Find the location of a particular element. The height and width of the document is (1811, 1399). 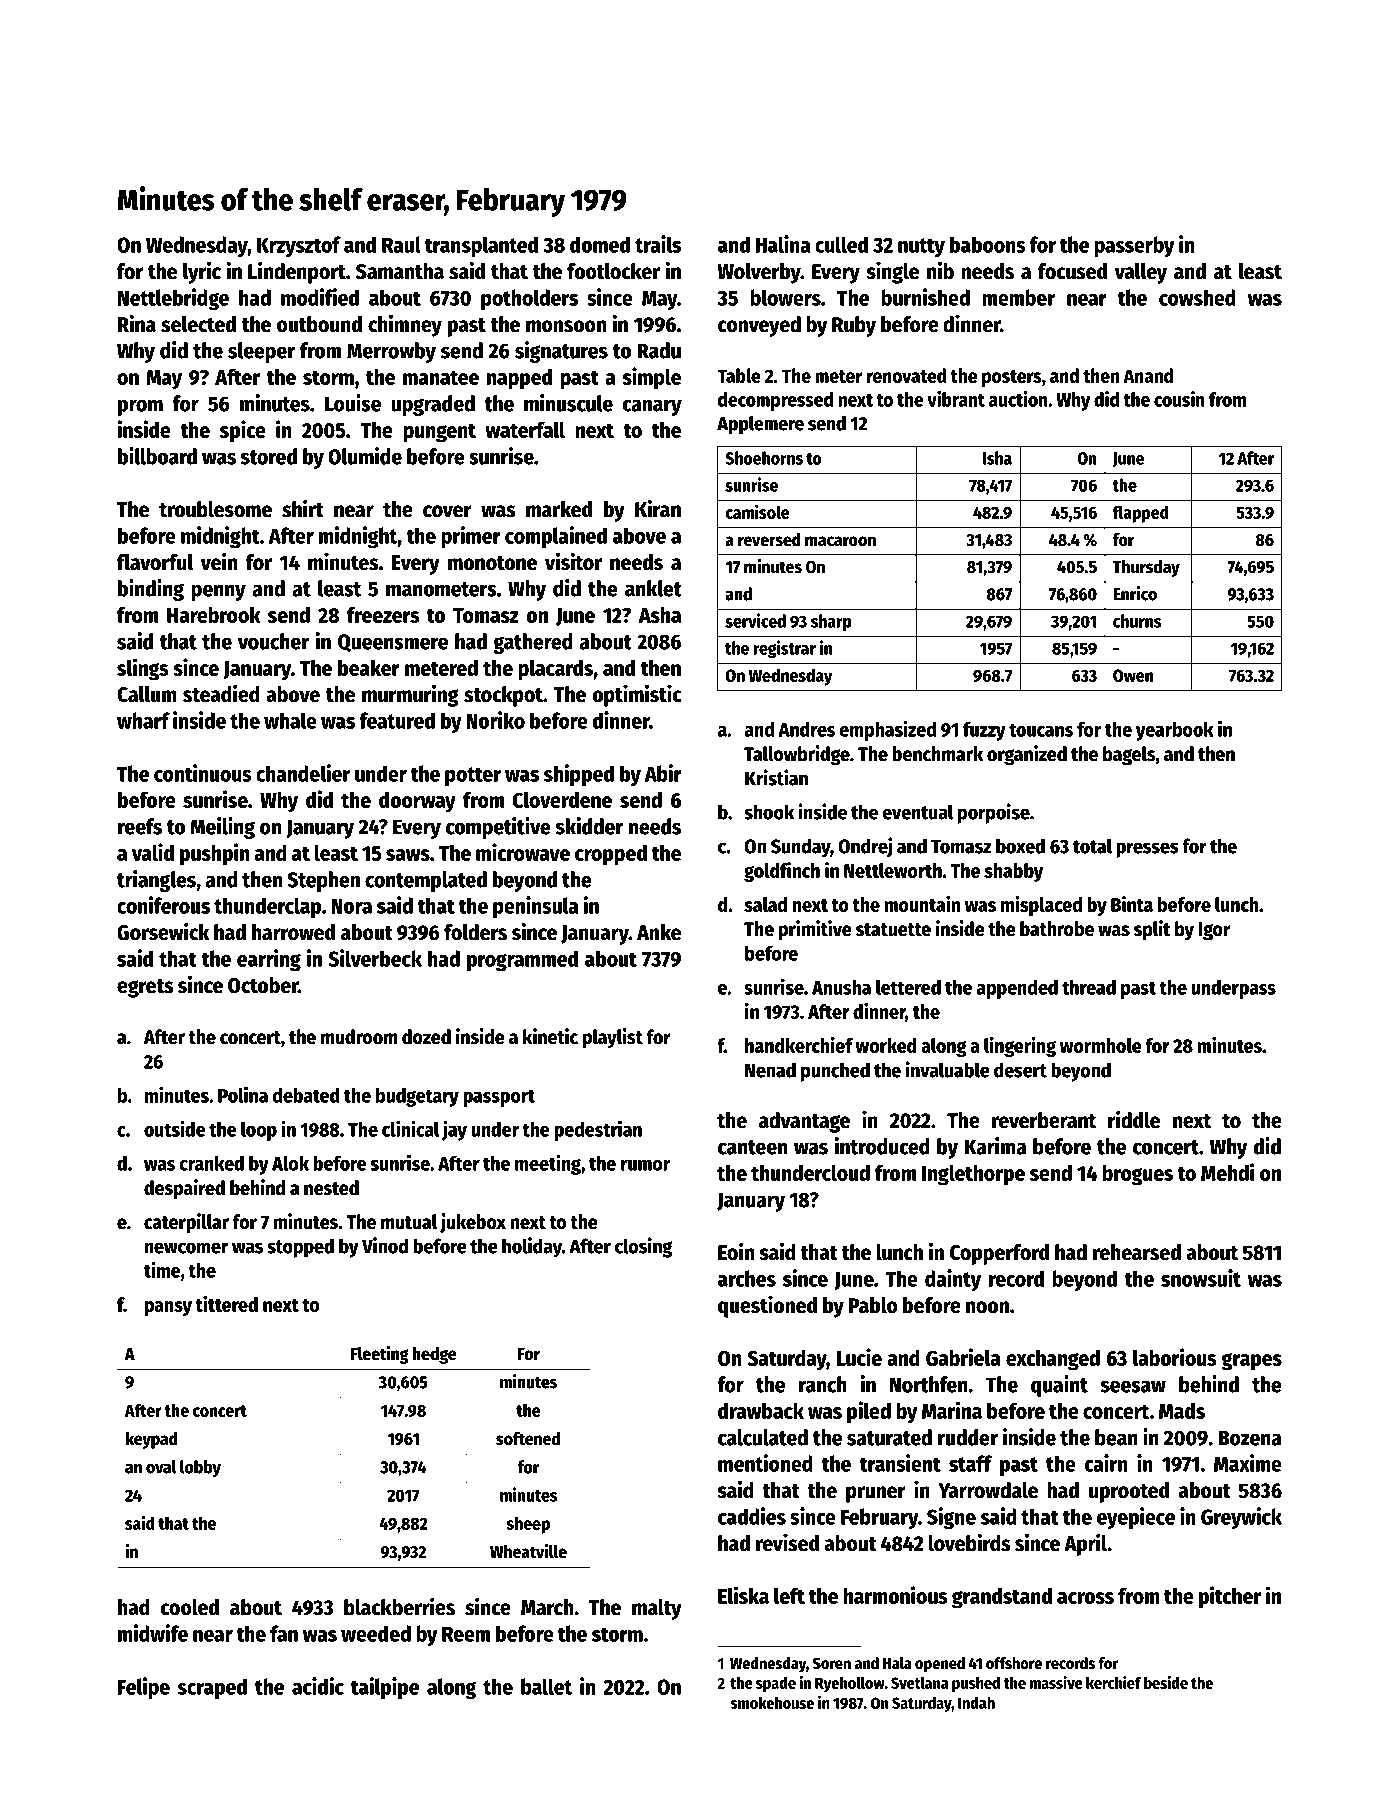

oval is located at coordinates (161, 1467).
